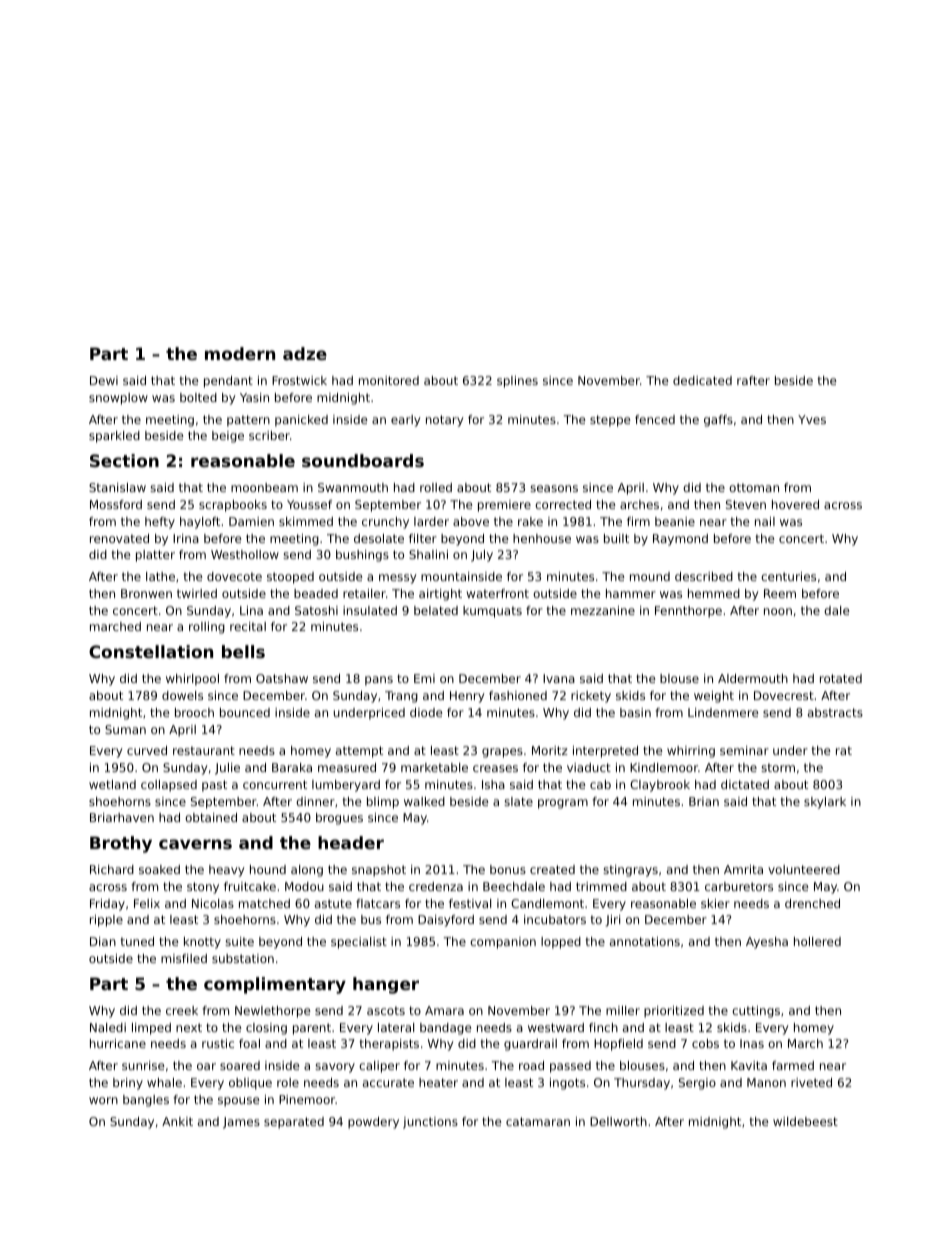 Image resolution: width=952 pixels, height=1233 pixels. Describe the element at coordinates (788, 576) in the page. I see `centuries` at that location.
